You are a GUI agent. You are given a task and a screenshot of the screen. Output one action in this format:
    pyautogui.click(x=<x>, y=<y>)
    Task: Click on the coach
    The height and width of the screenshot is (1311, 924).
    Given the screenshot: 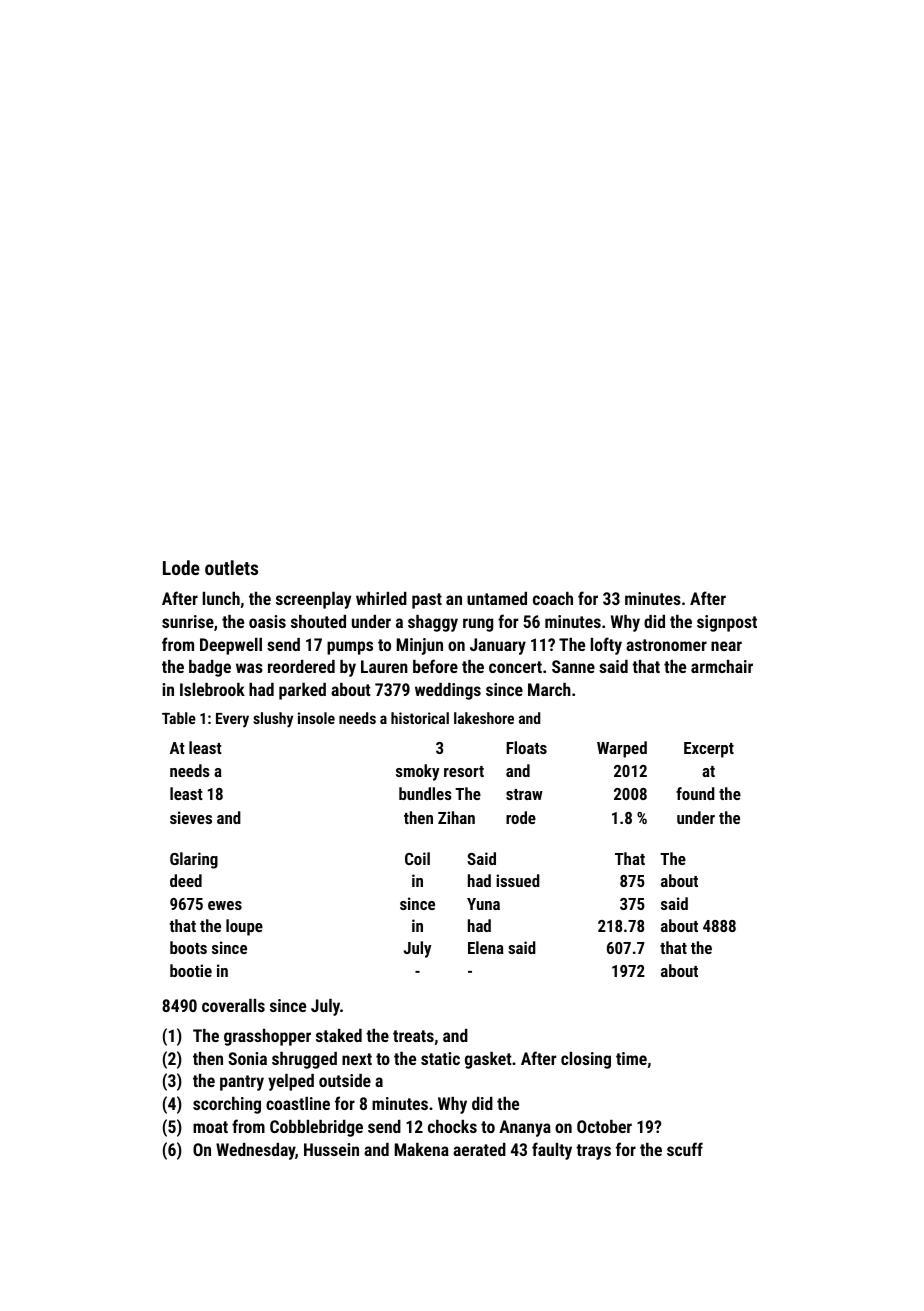 What is the action you would take?
    pyautogui.click(x=553, y=598)
